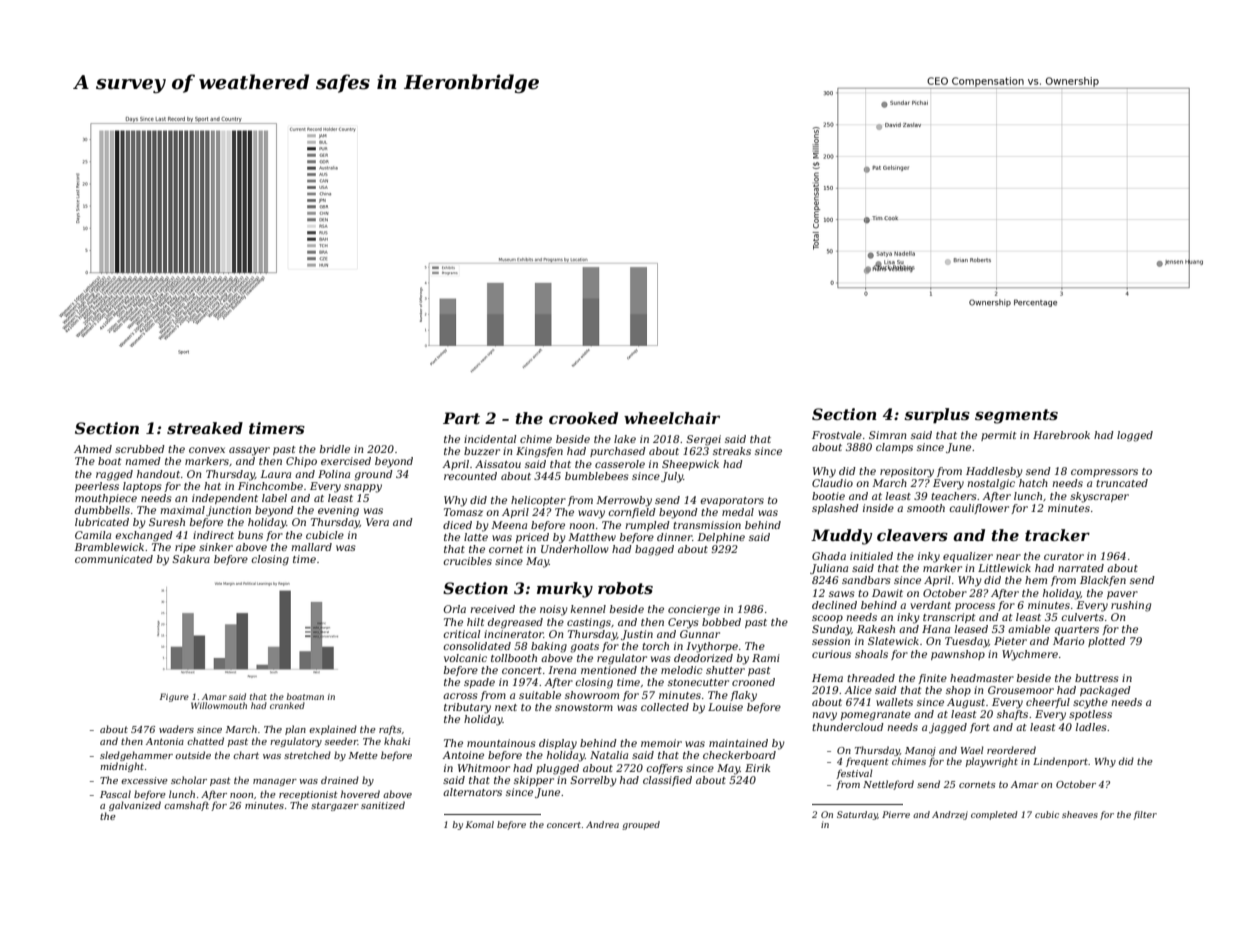 This screenshot has width=1233, height=952. Describe the element at coordinates (842, 594) in the screenshot. I see `saws` at that location.
